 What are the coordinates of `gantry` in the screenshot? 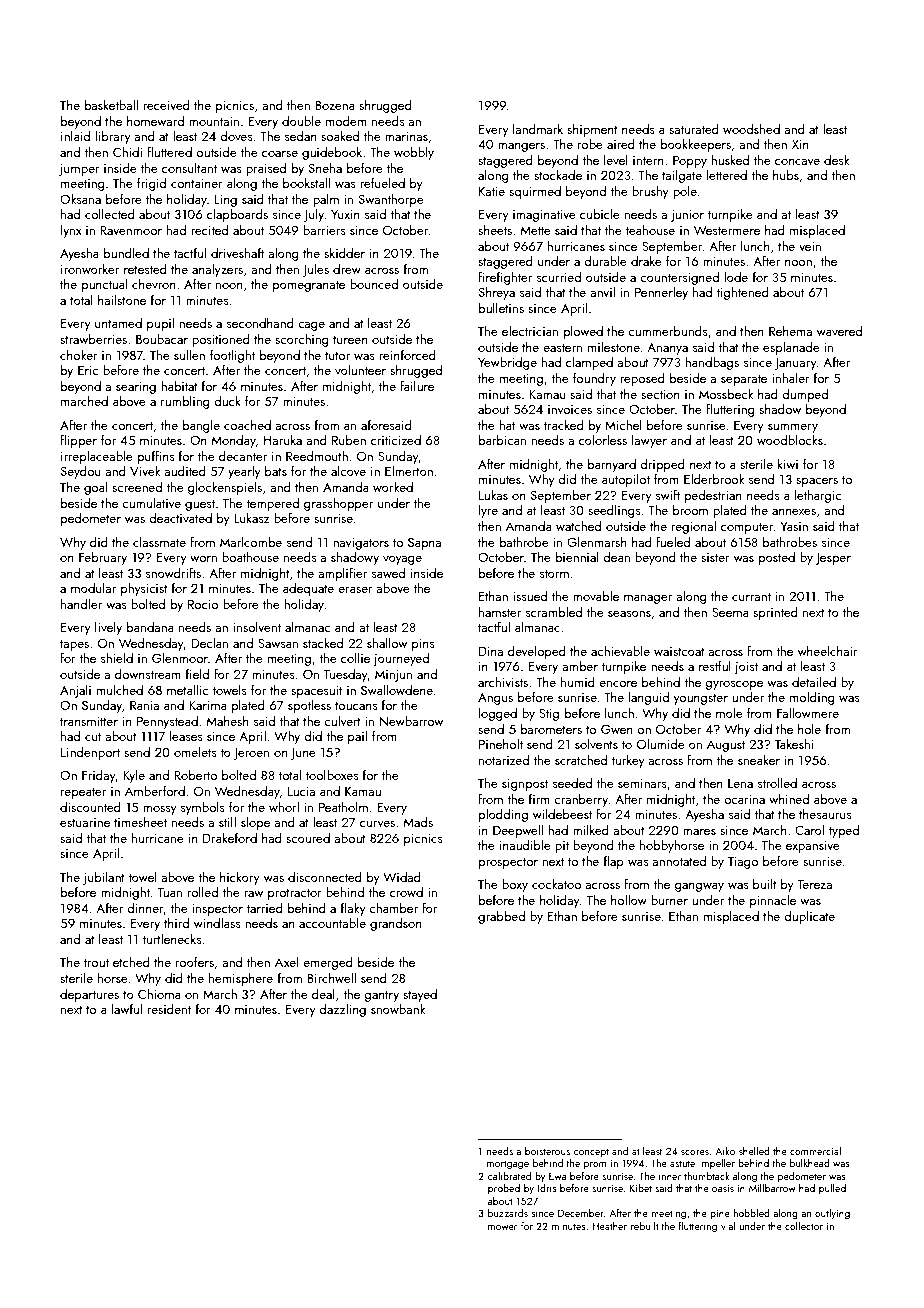 It's located at (381, 996).
